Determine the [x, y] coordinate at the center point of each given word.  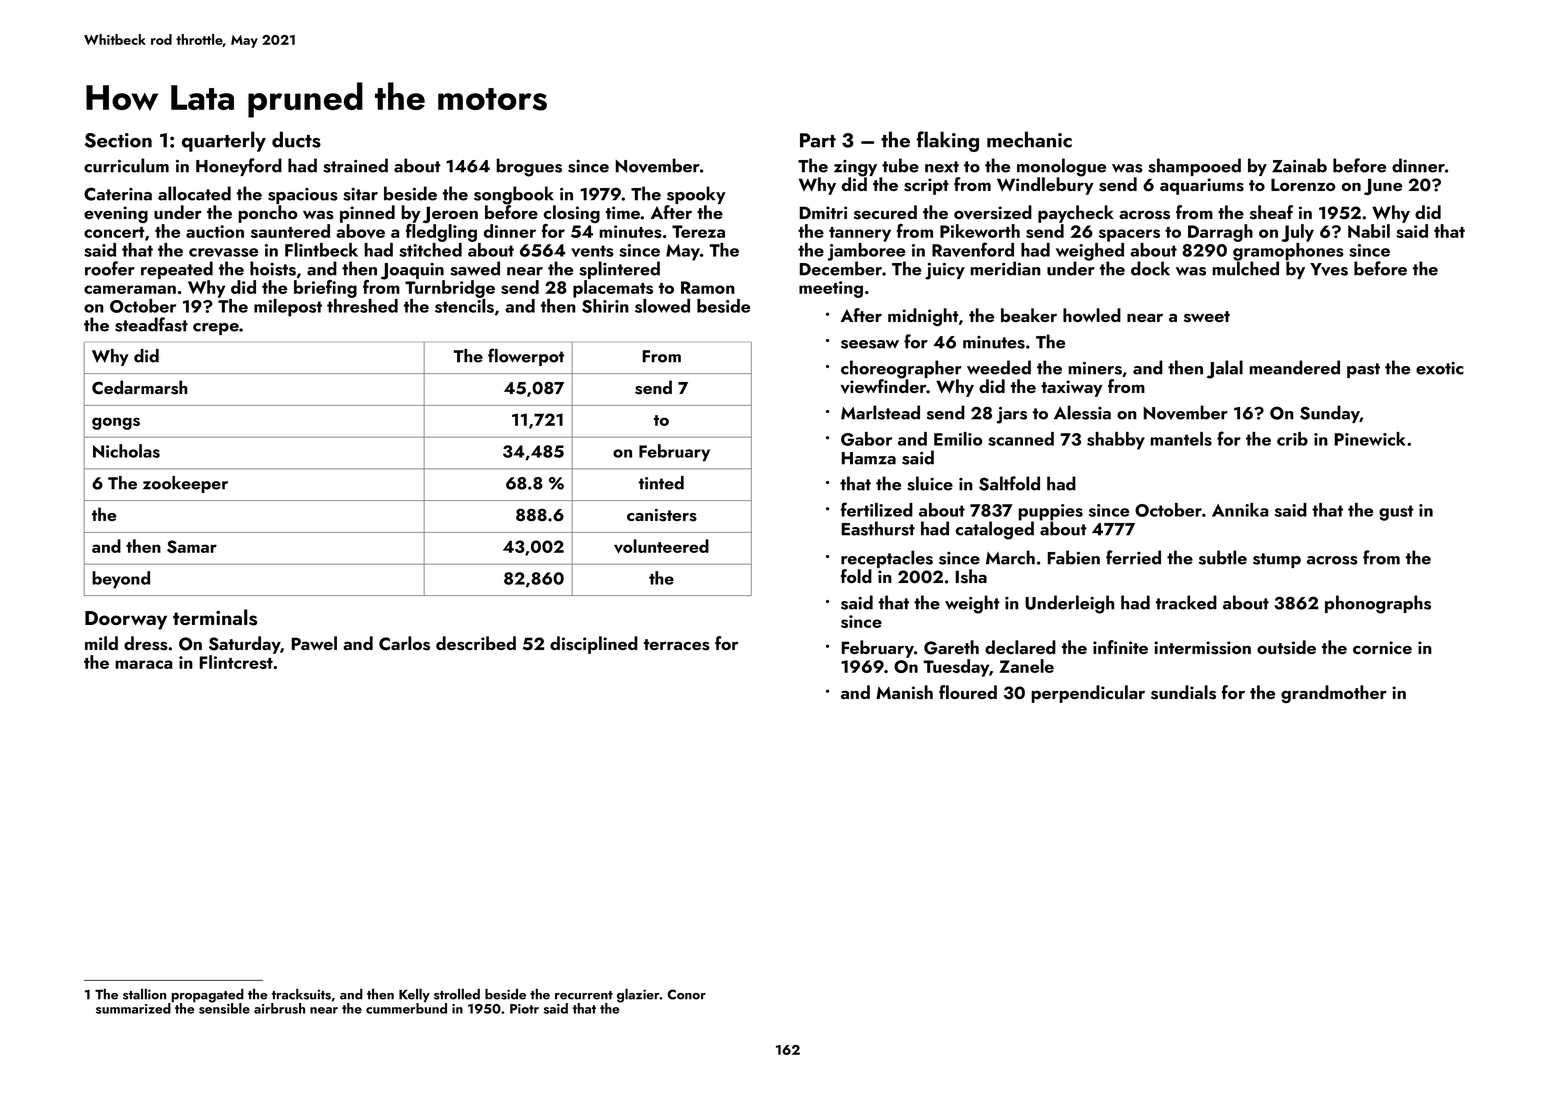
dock [1150, 268]
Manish [904, 692]
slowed [662, 306]
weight [972, 604]
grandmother [1334, 694]
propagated [208, 995]
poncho [268, 214]
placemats [613, 289]
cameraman [130, 289]
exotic [1440, 368]
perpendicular [1088, 694]
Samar [192, 546]
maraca [144, 664]
